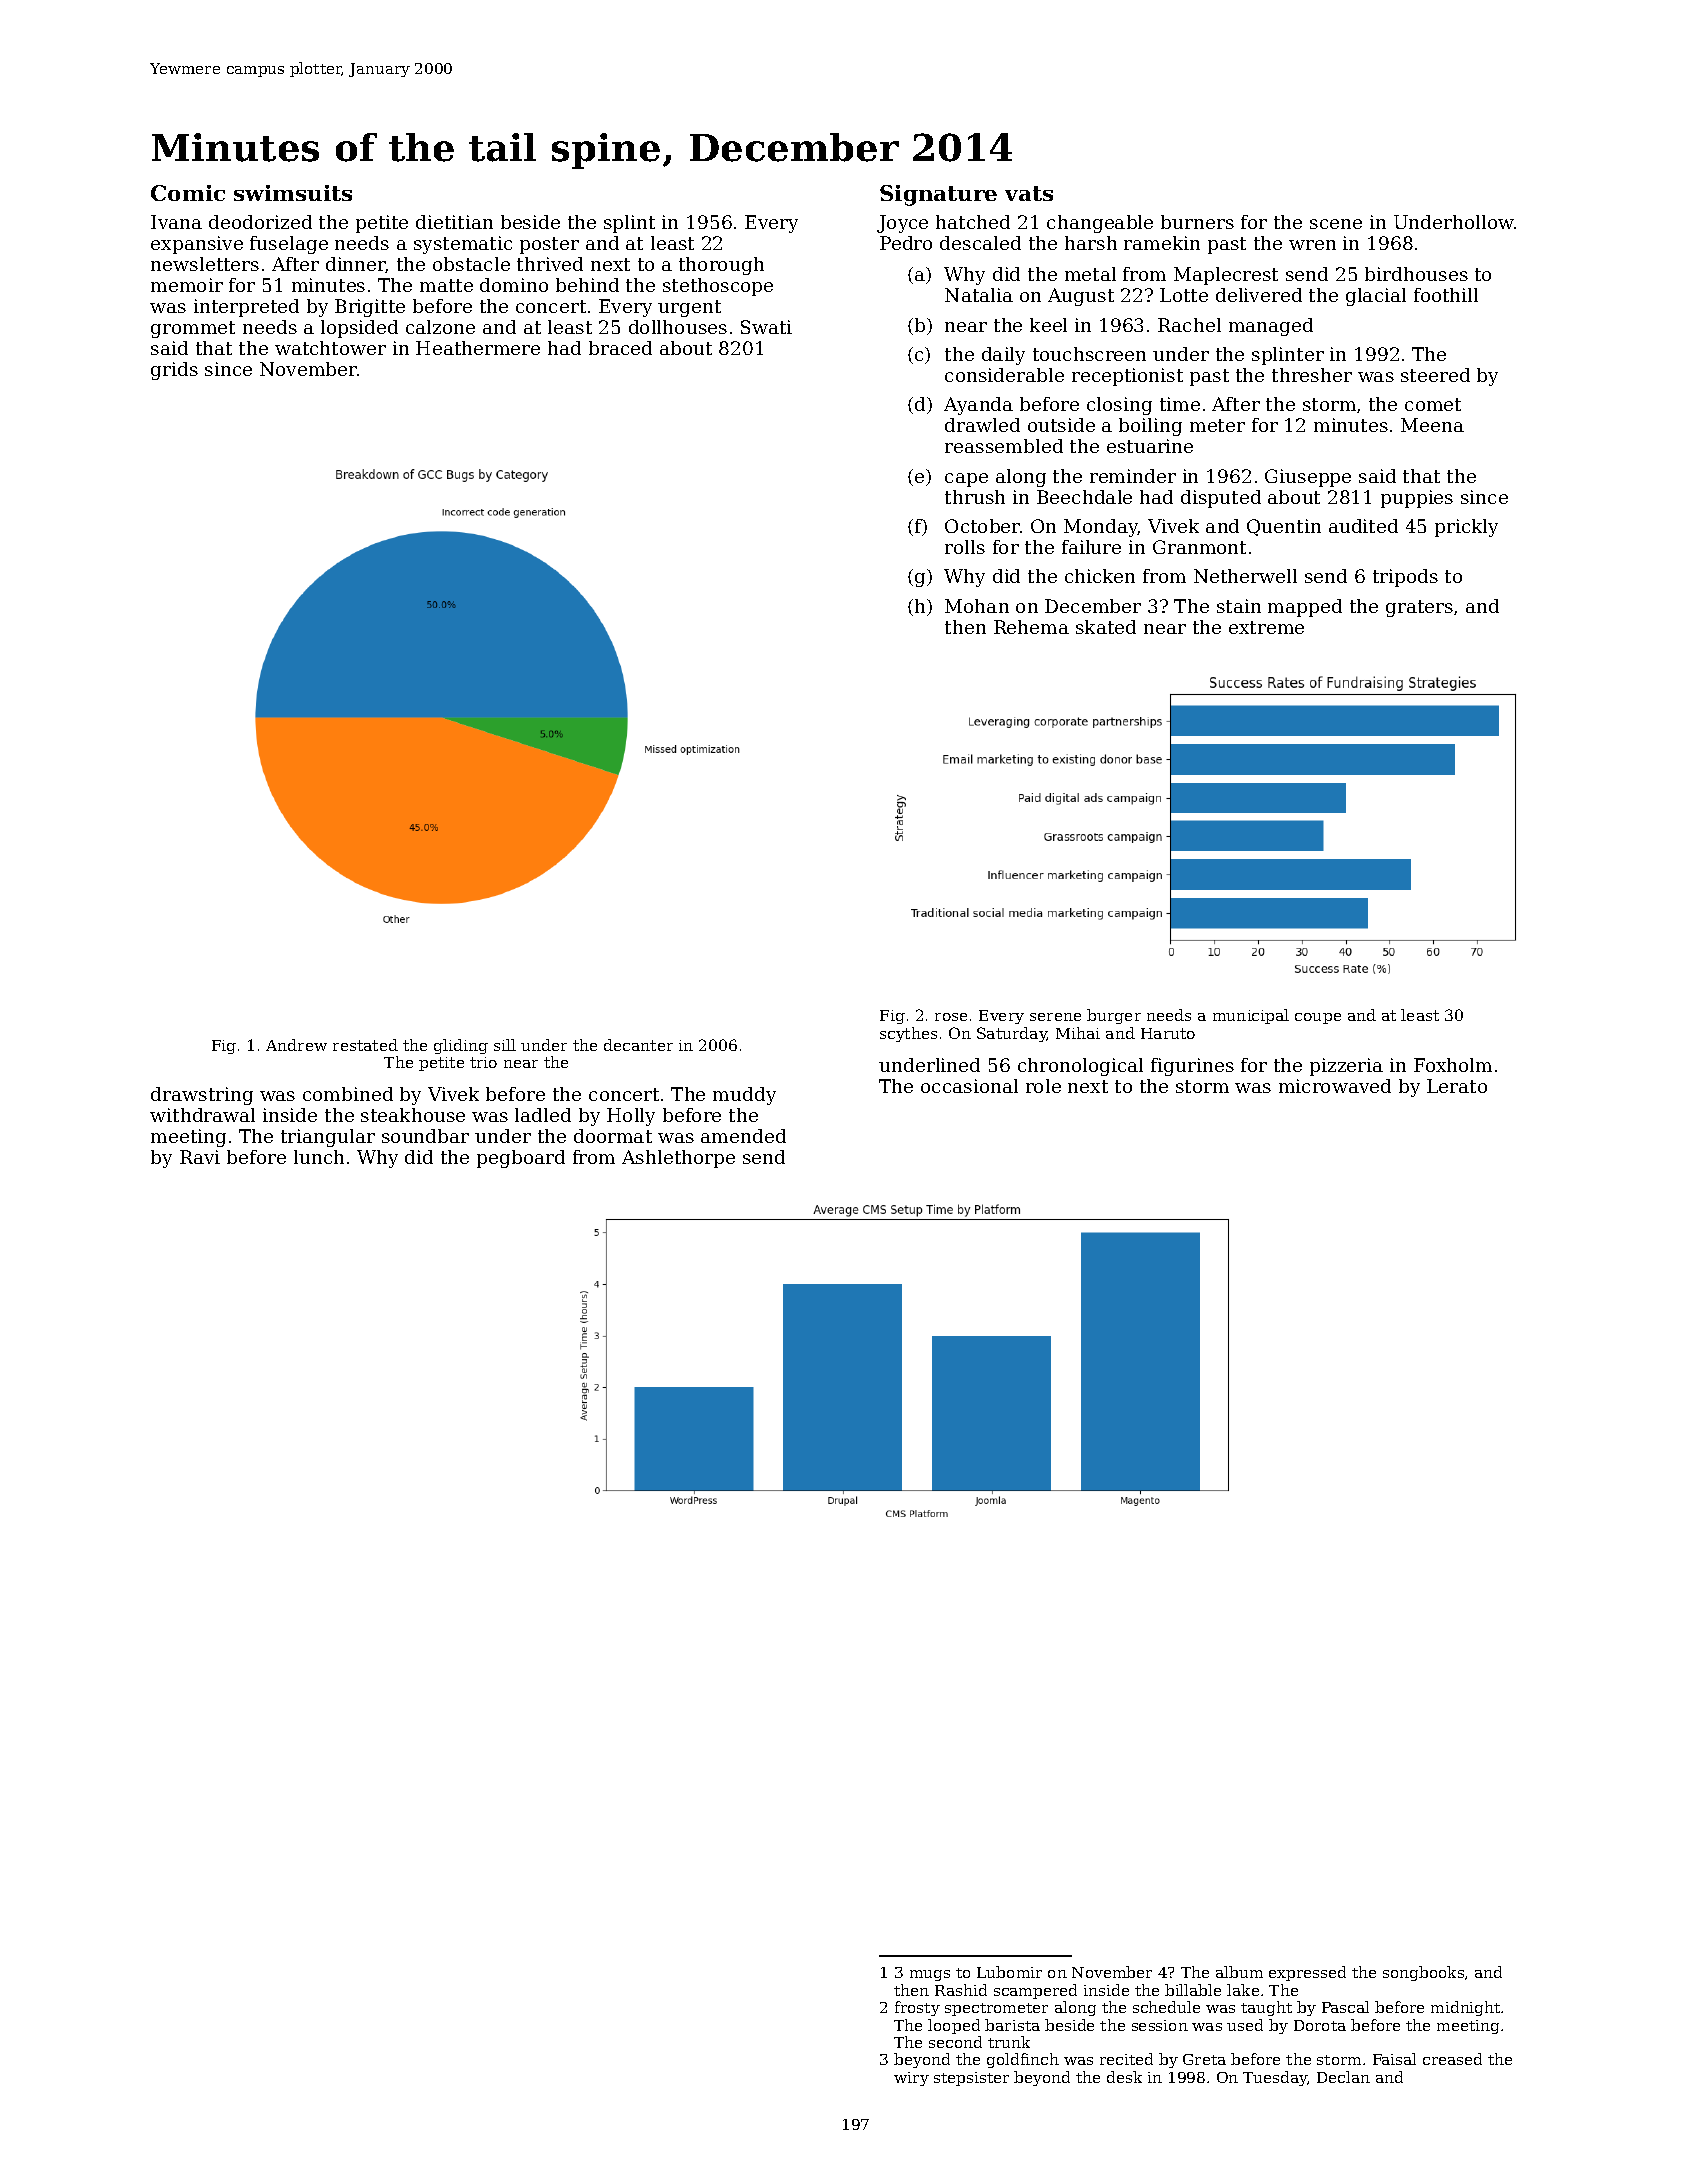 The width and height of the image is (1683, 2178). Describe the element at coordinates (911, 2079) in the image. I see `wiry` at that location.
